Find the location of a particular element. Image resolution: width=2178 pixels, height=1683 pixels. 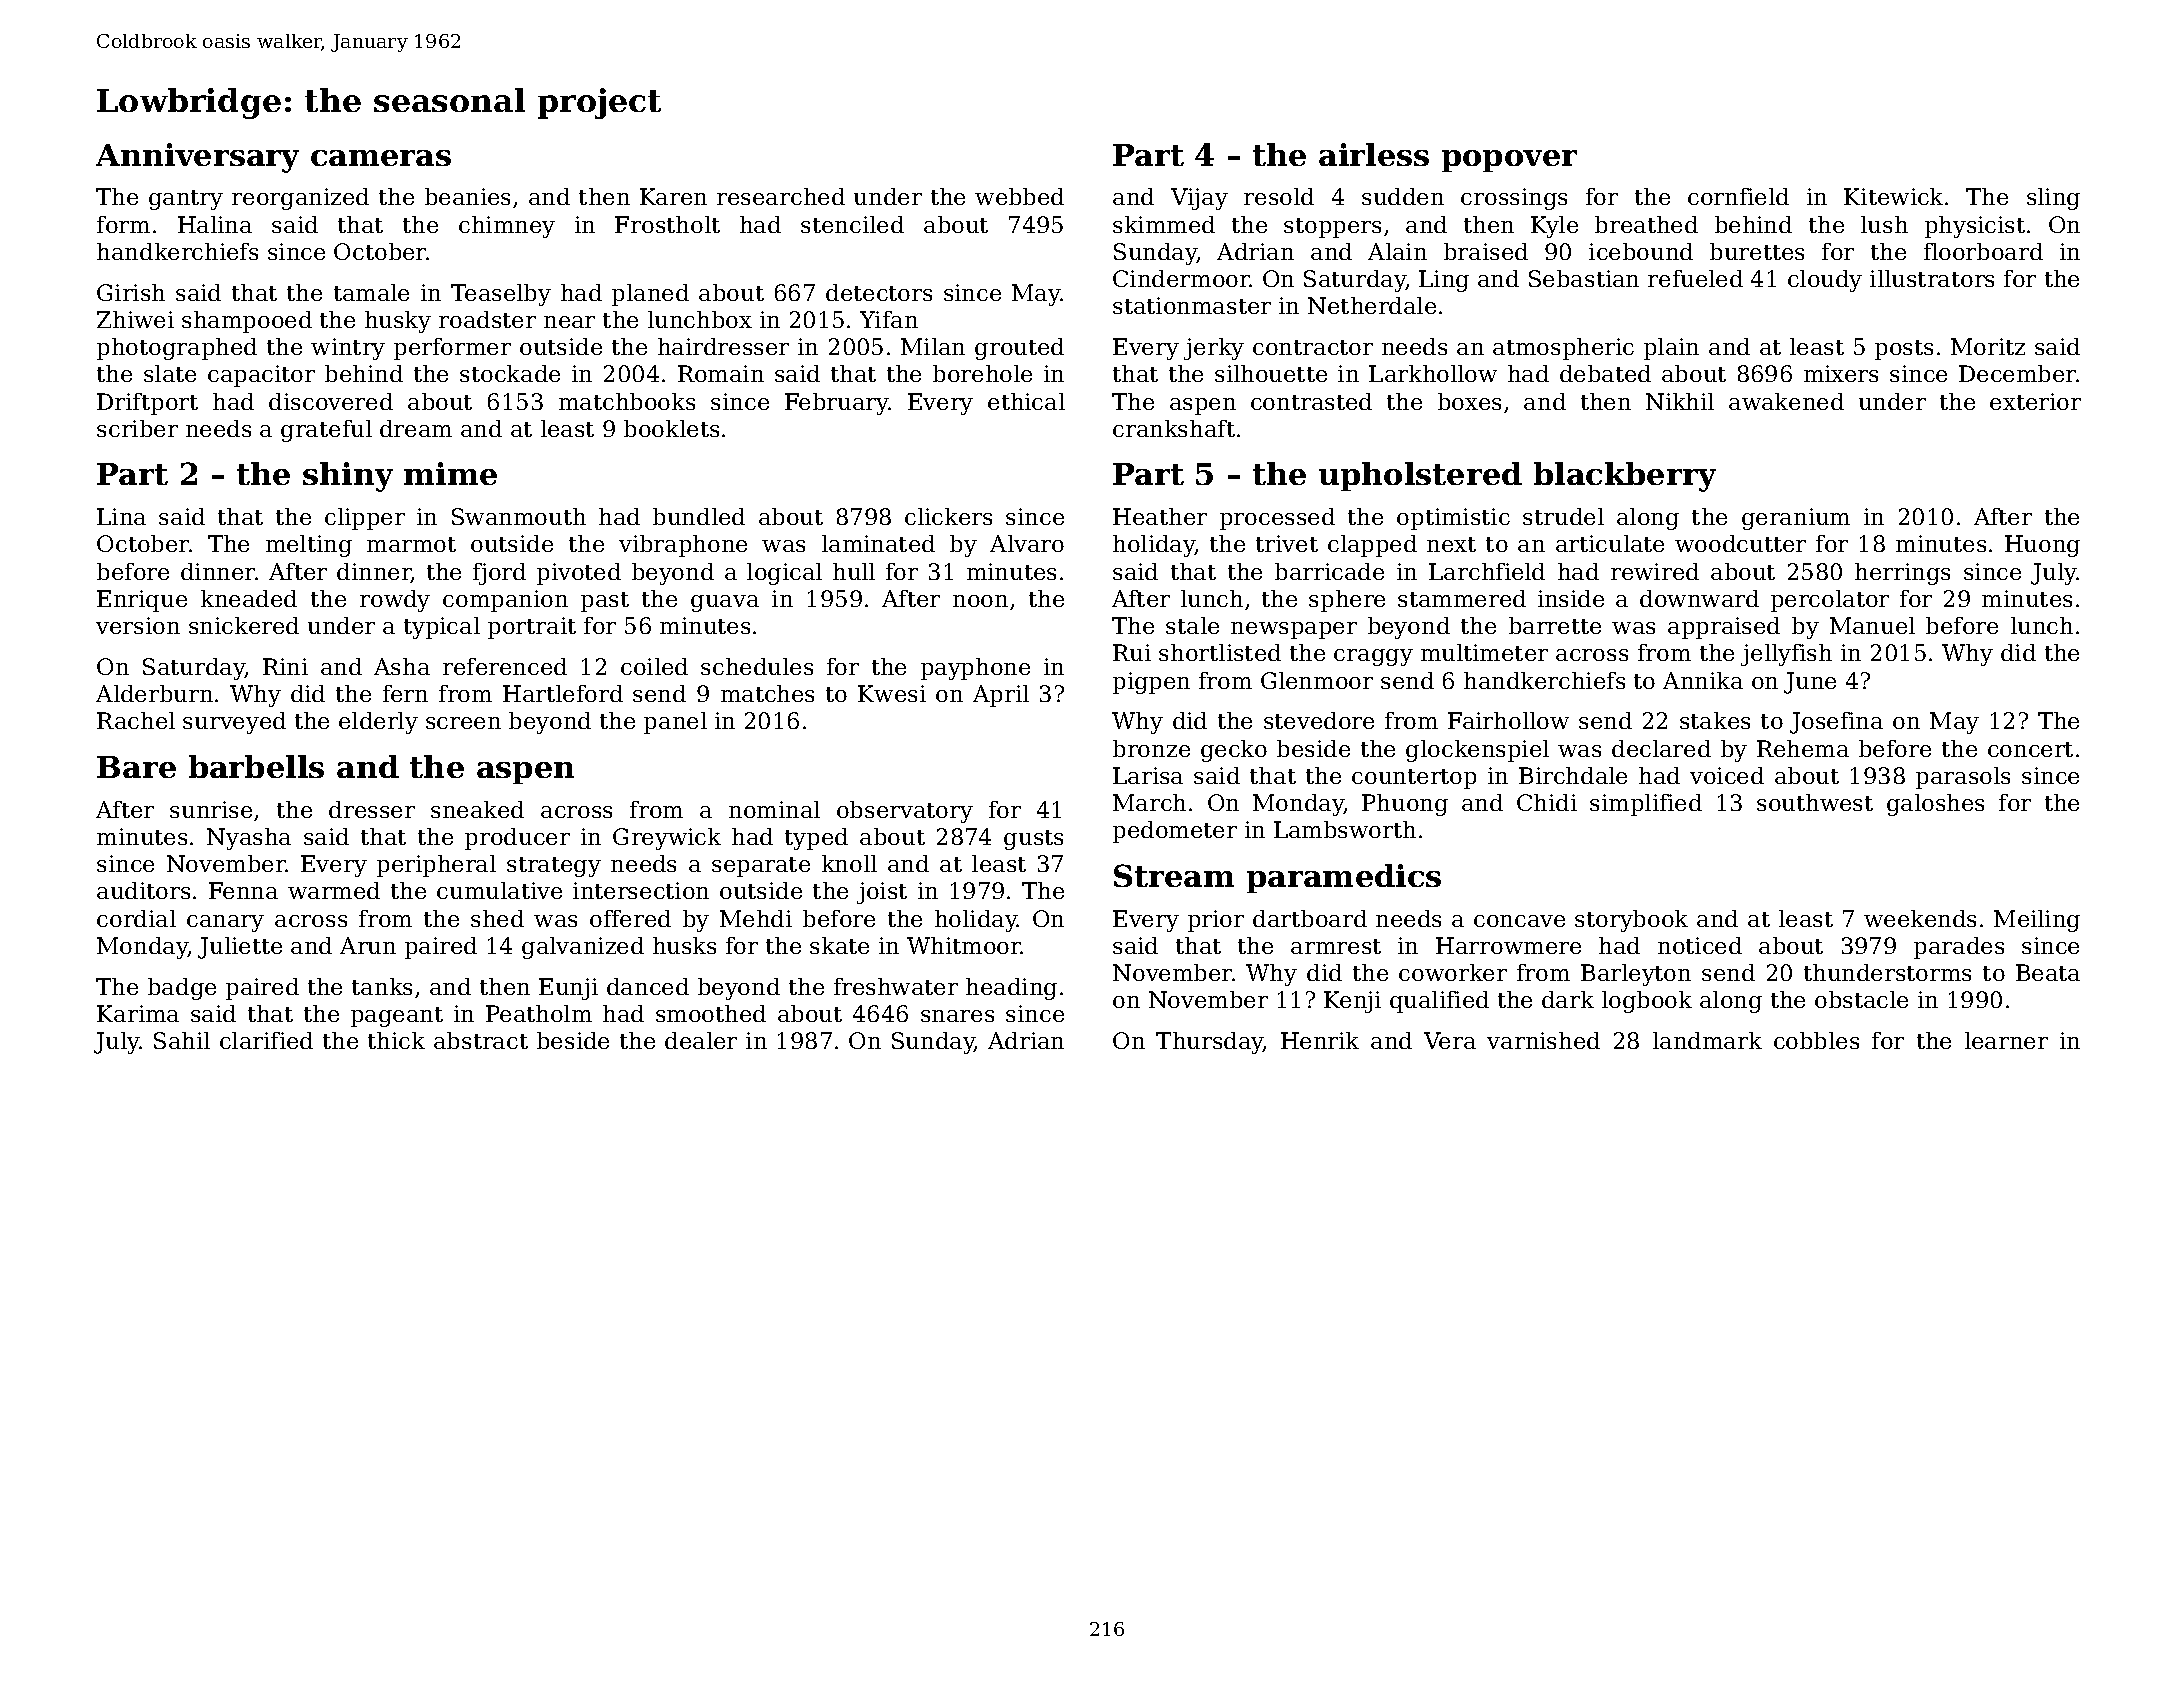

stationmaster is located at coordinates (1192, 305).
